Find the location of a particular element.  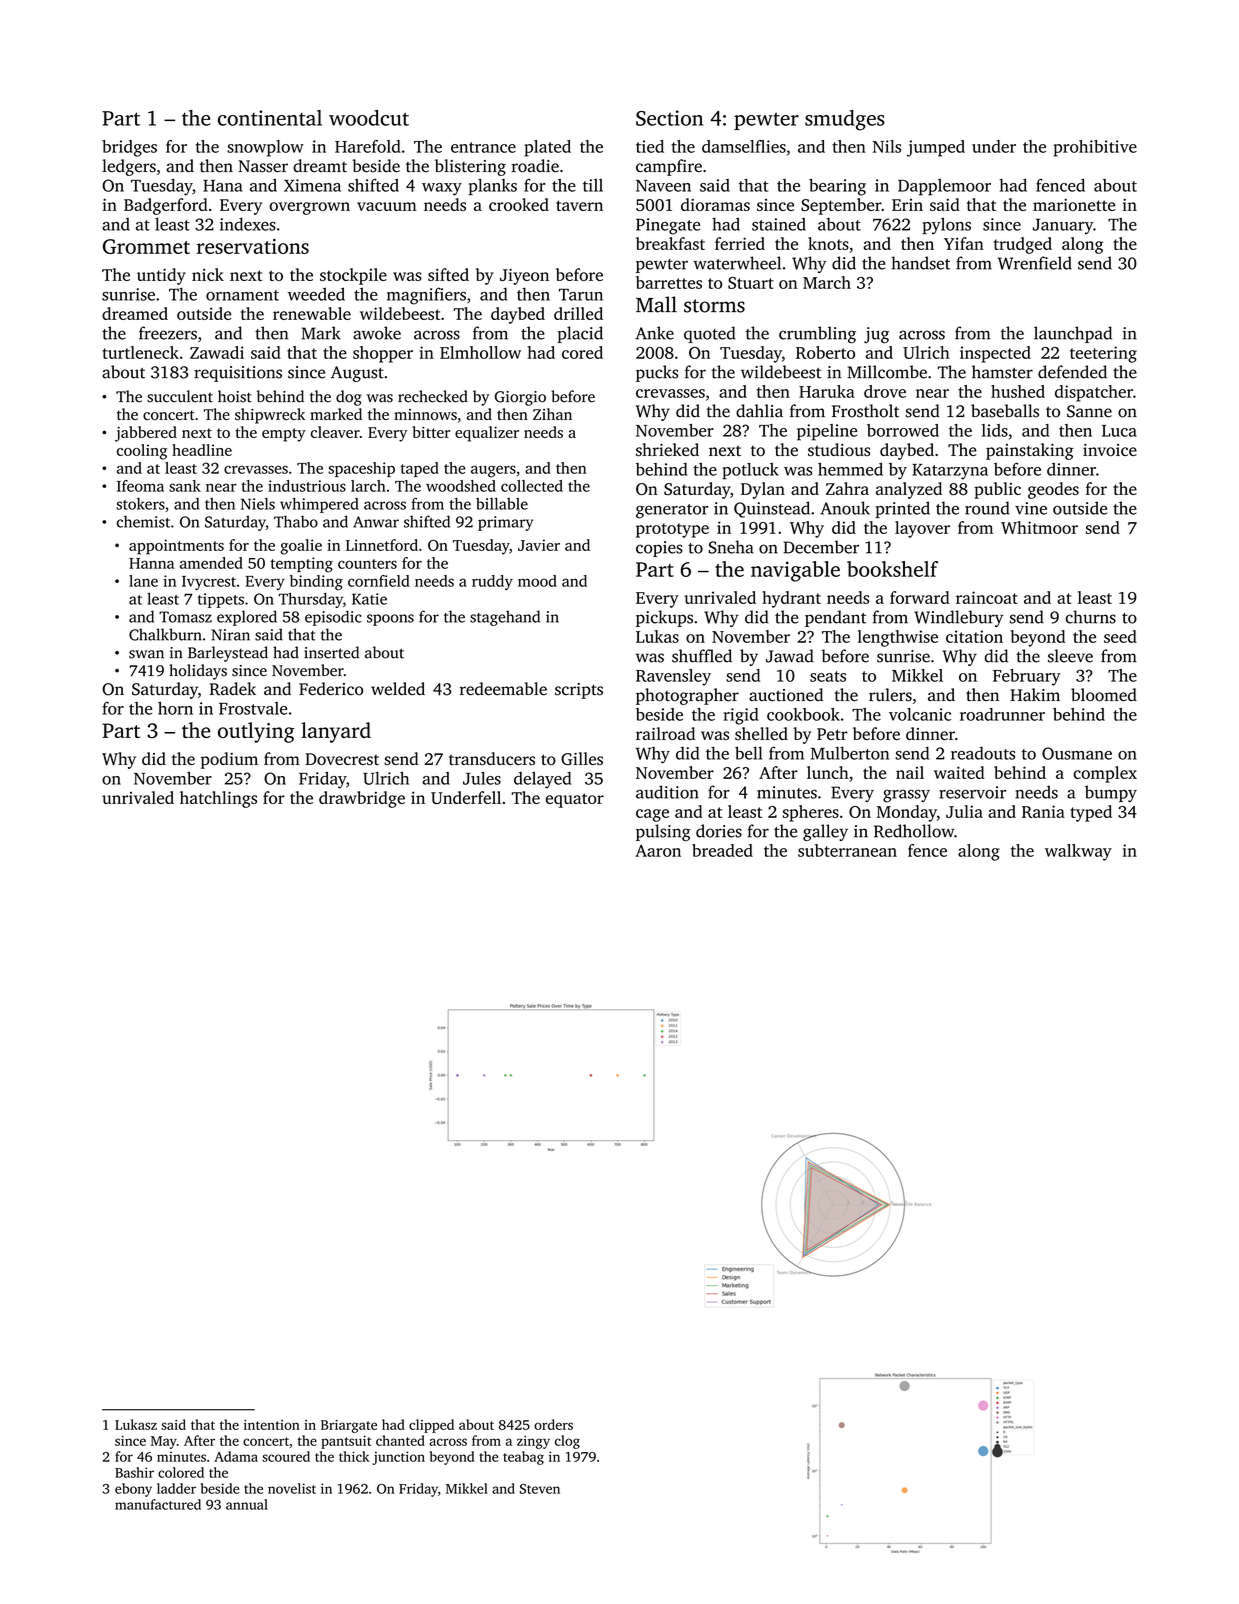

ferried is located at coordinates (740, 243).
